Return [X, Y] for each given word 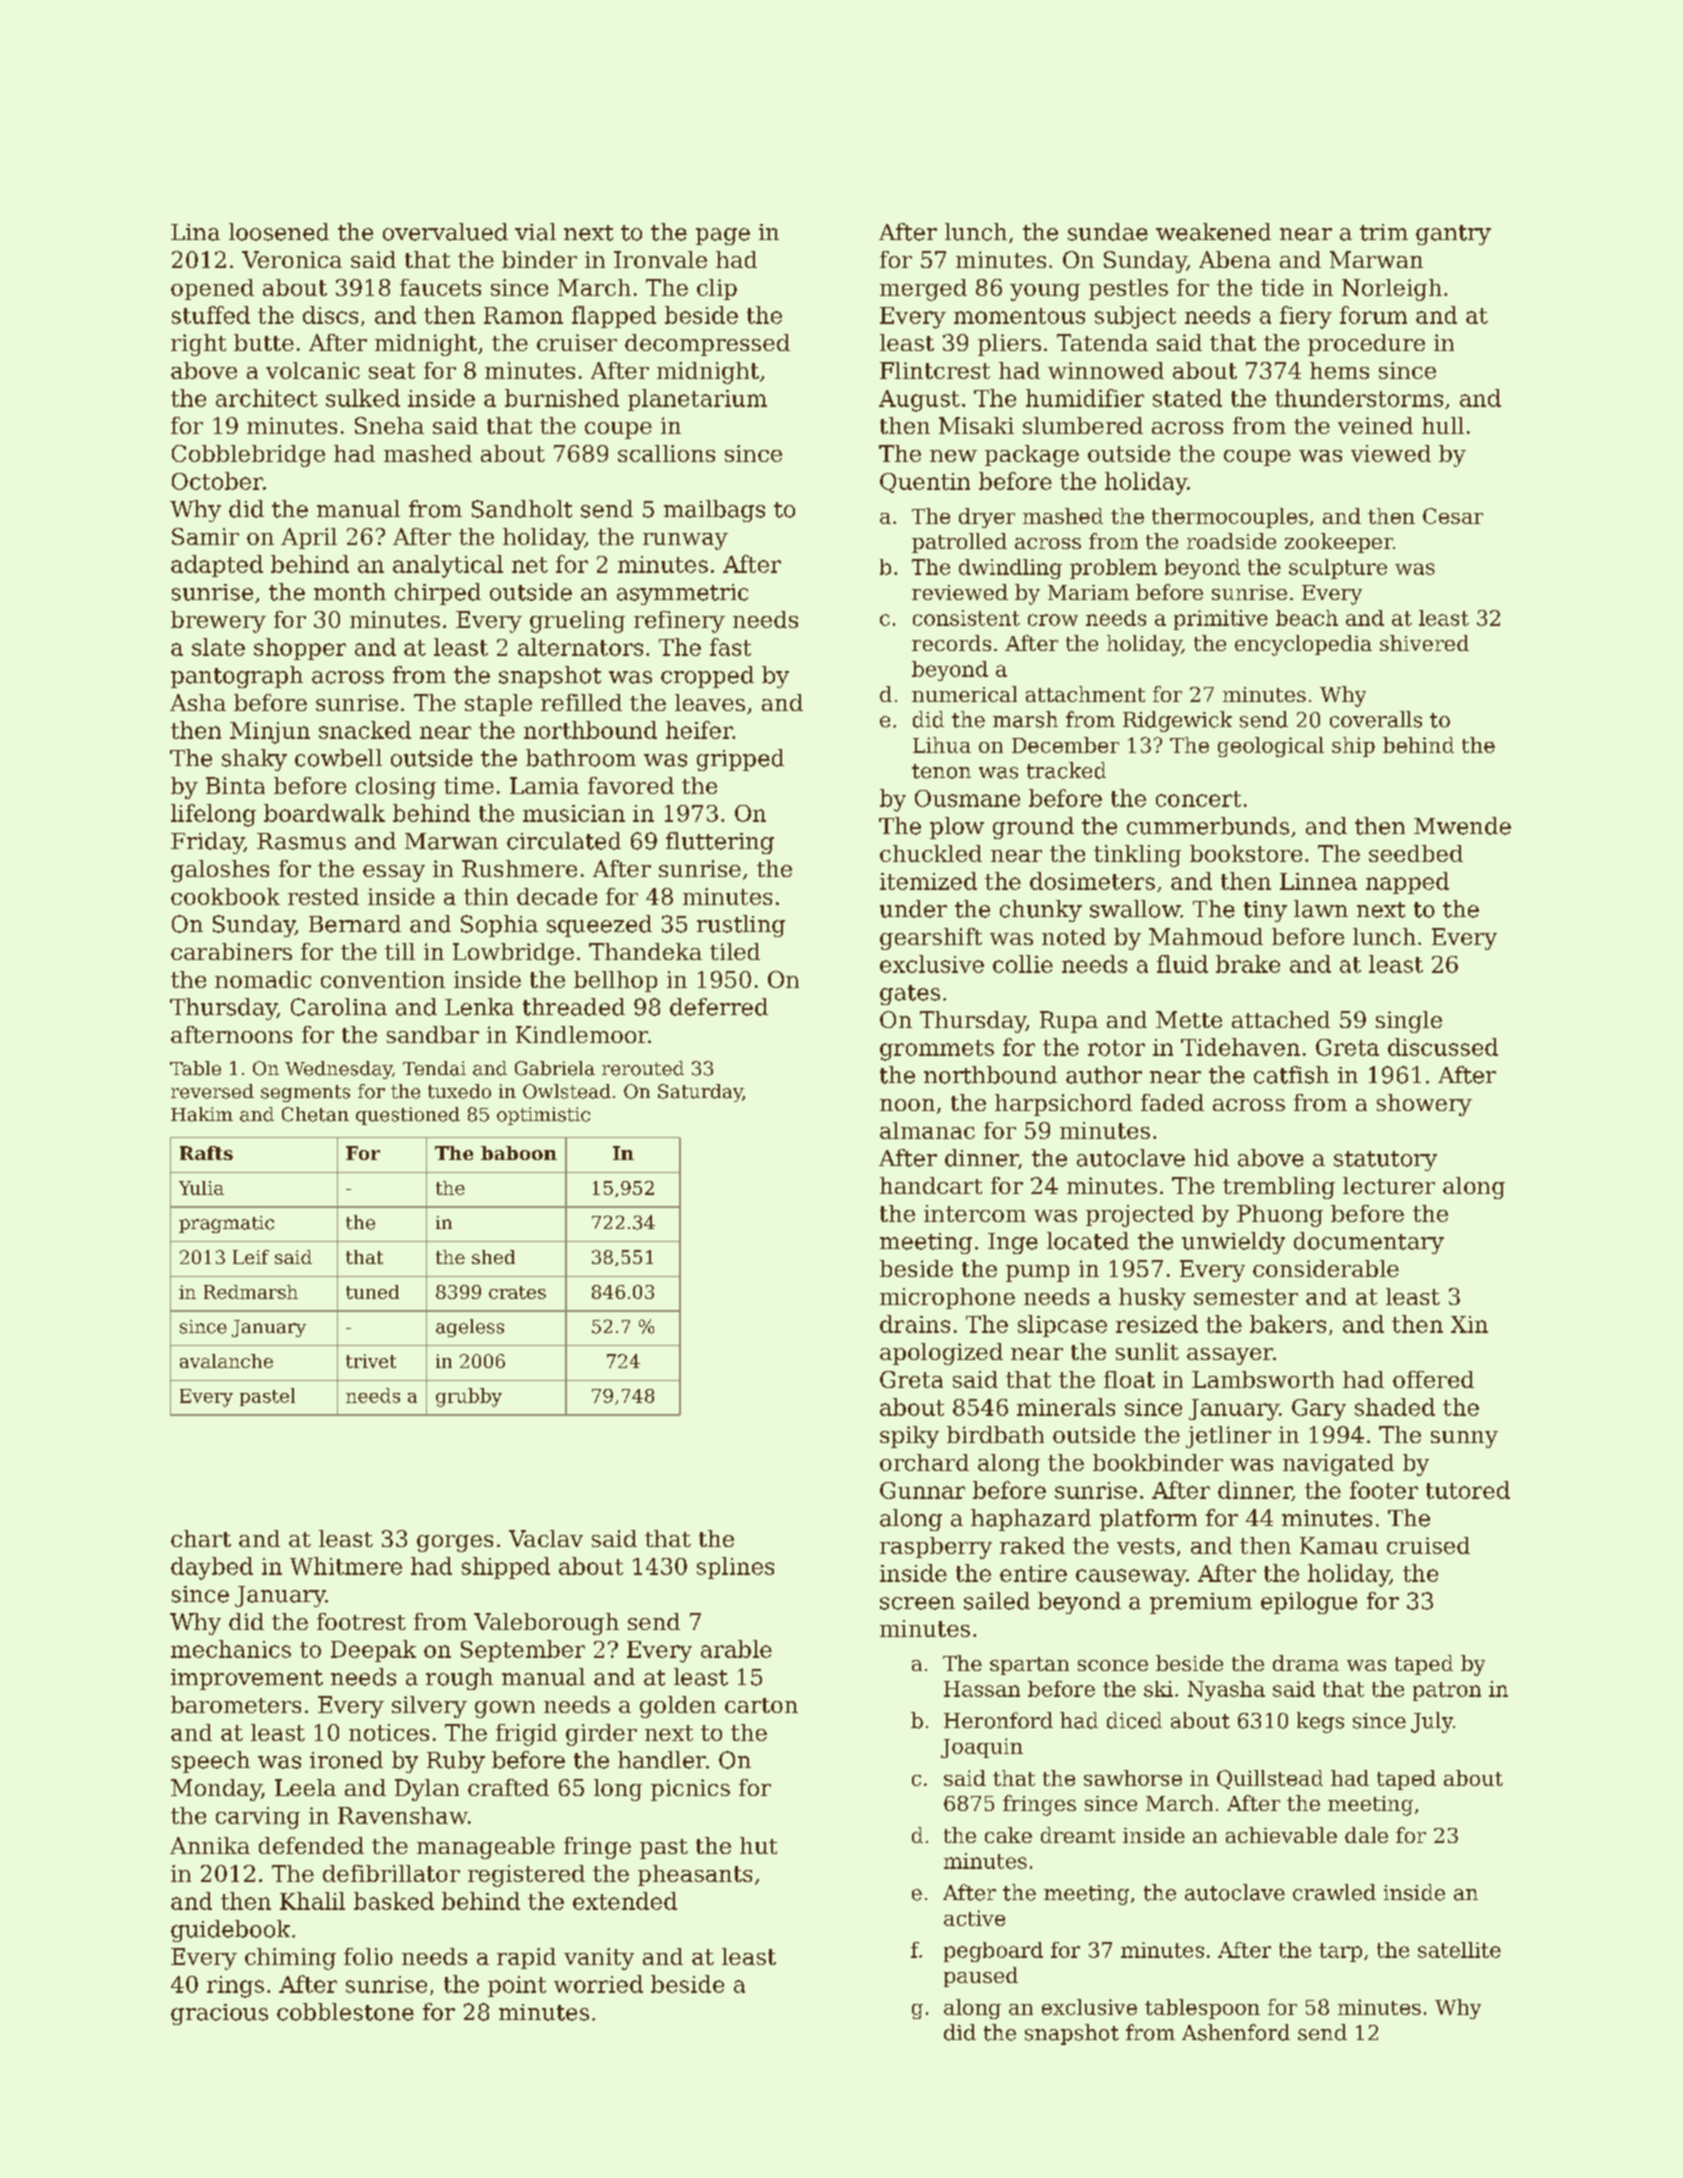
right [198, 345]
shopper [300, 649]
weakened [1213, 232]
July [1432, 1722]
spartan [1029, 1666]
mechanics [231, 1649]
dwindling [1010, 569]
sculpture [1338, 569]
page [723, 236]
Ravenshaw [403, 1815]
